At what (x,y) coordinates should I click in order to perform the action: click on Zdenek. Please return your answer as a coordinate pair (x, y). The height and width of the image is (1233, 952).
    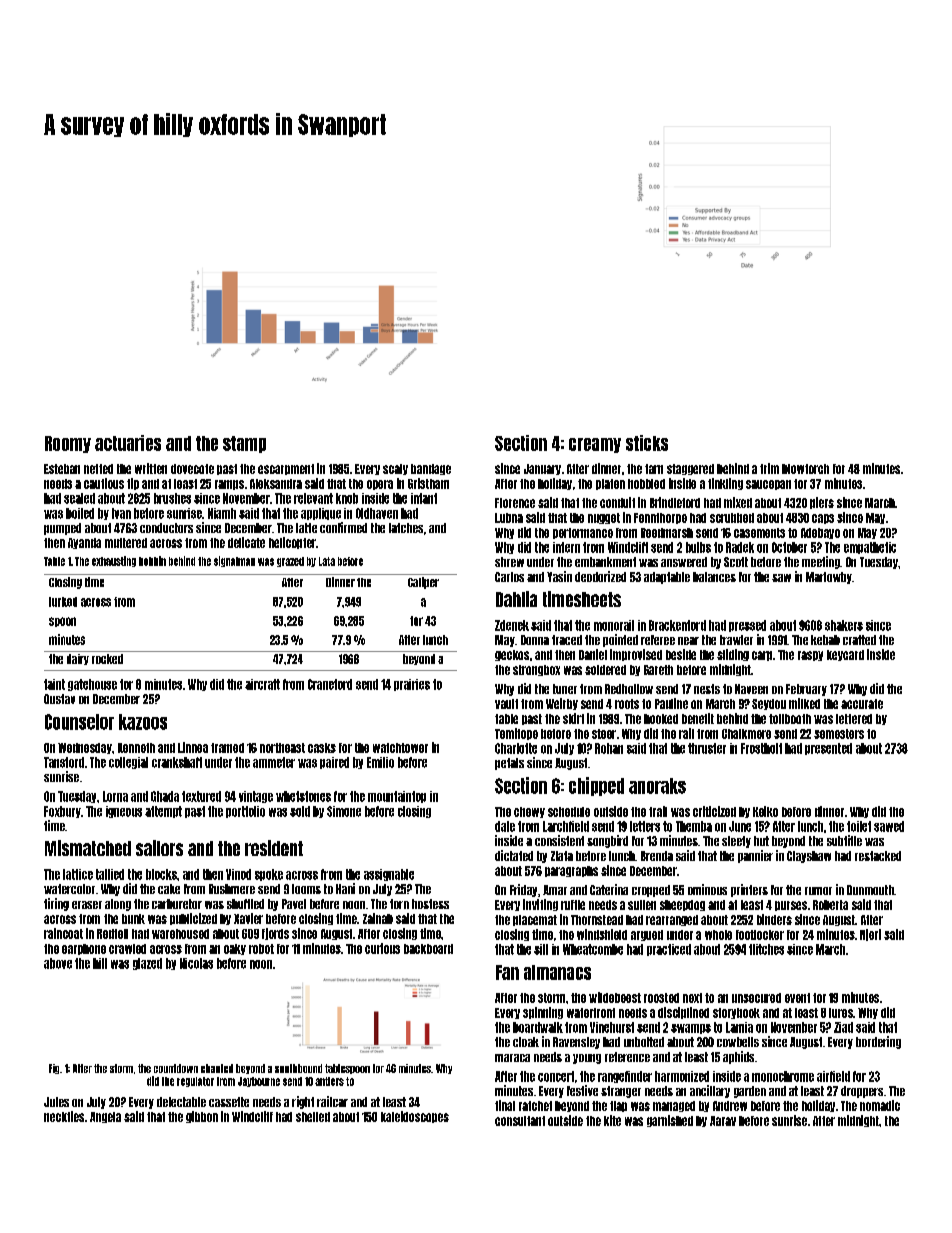
    Looking at the image, I should click on (512, 625).
